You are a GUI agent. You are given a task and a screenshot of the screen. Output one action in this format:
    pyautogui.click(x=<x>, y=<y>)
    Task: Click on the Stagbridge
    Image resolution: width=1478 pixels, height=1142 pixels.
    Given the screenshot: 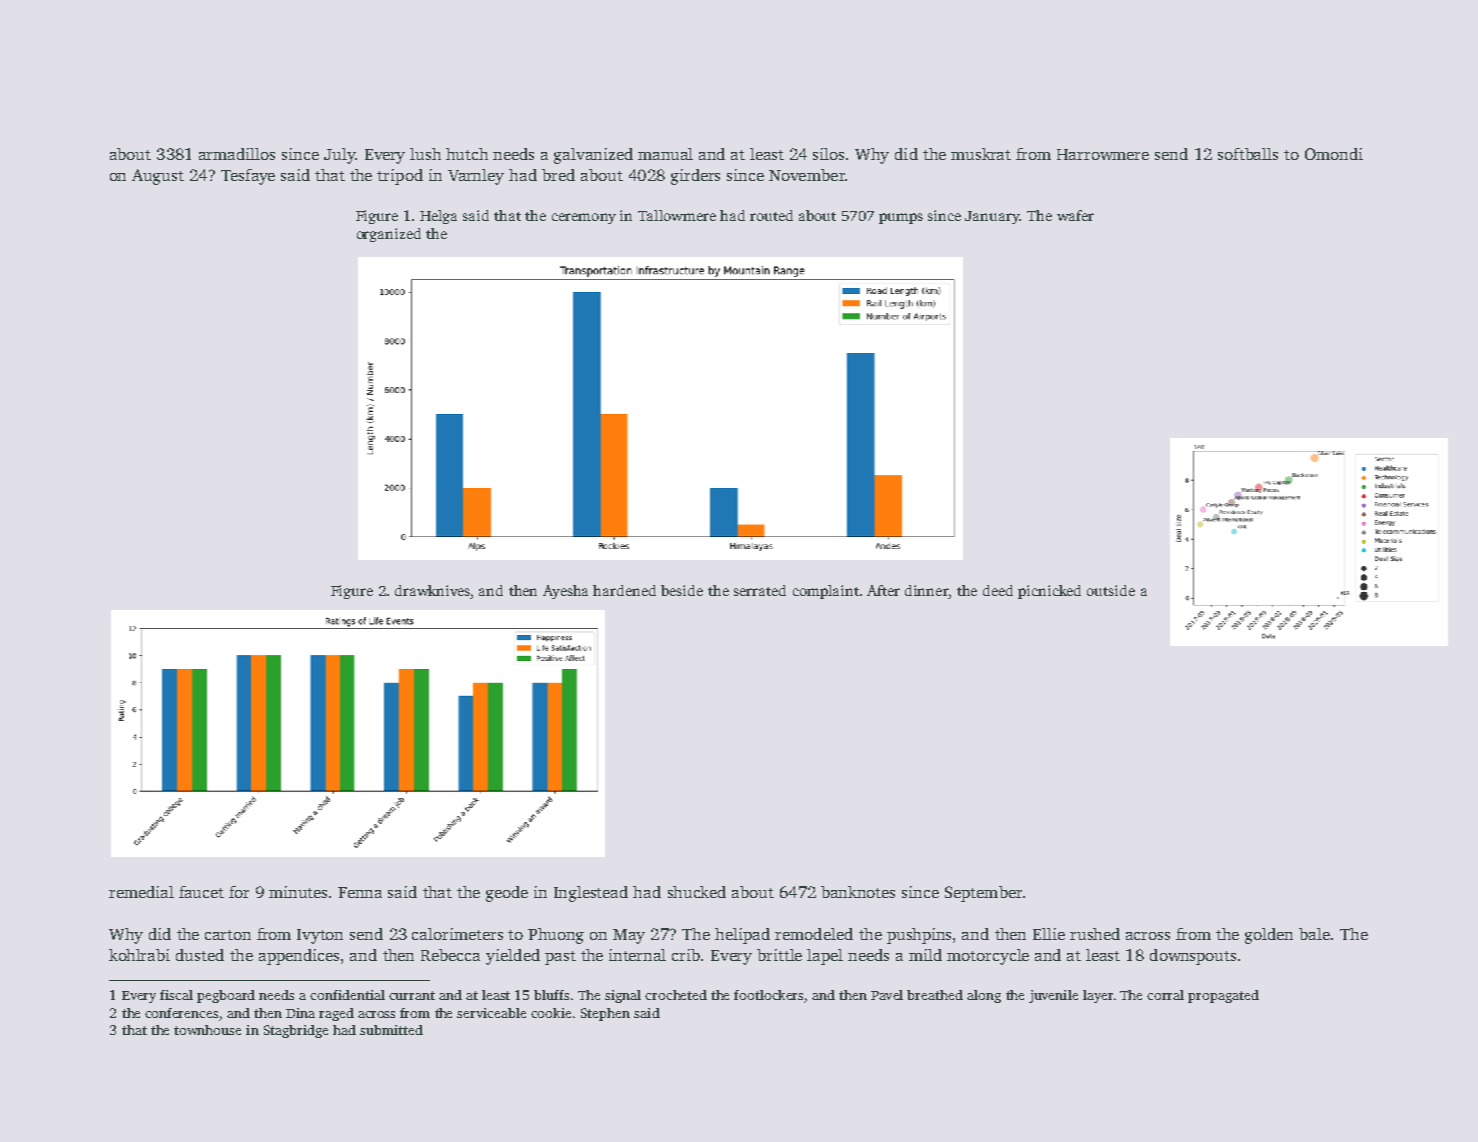 What is the action you would take?
    pyautogui.click(x=296, y=1031)
